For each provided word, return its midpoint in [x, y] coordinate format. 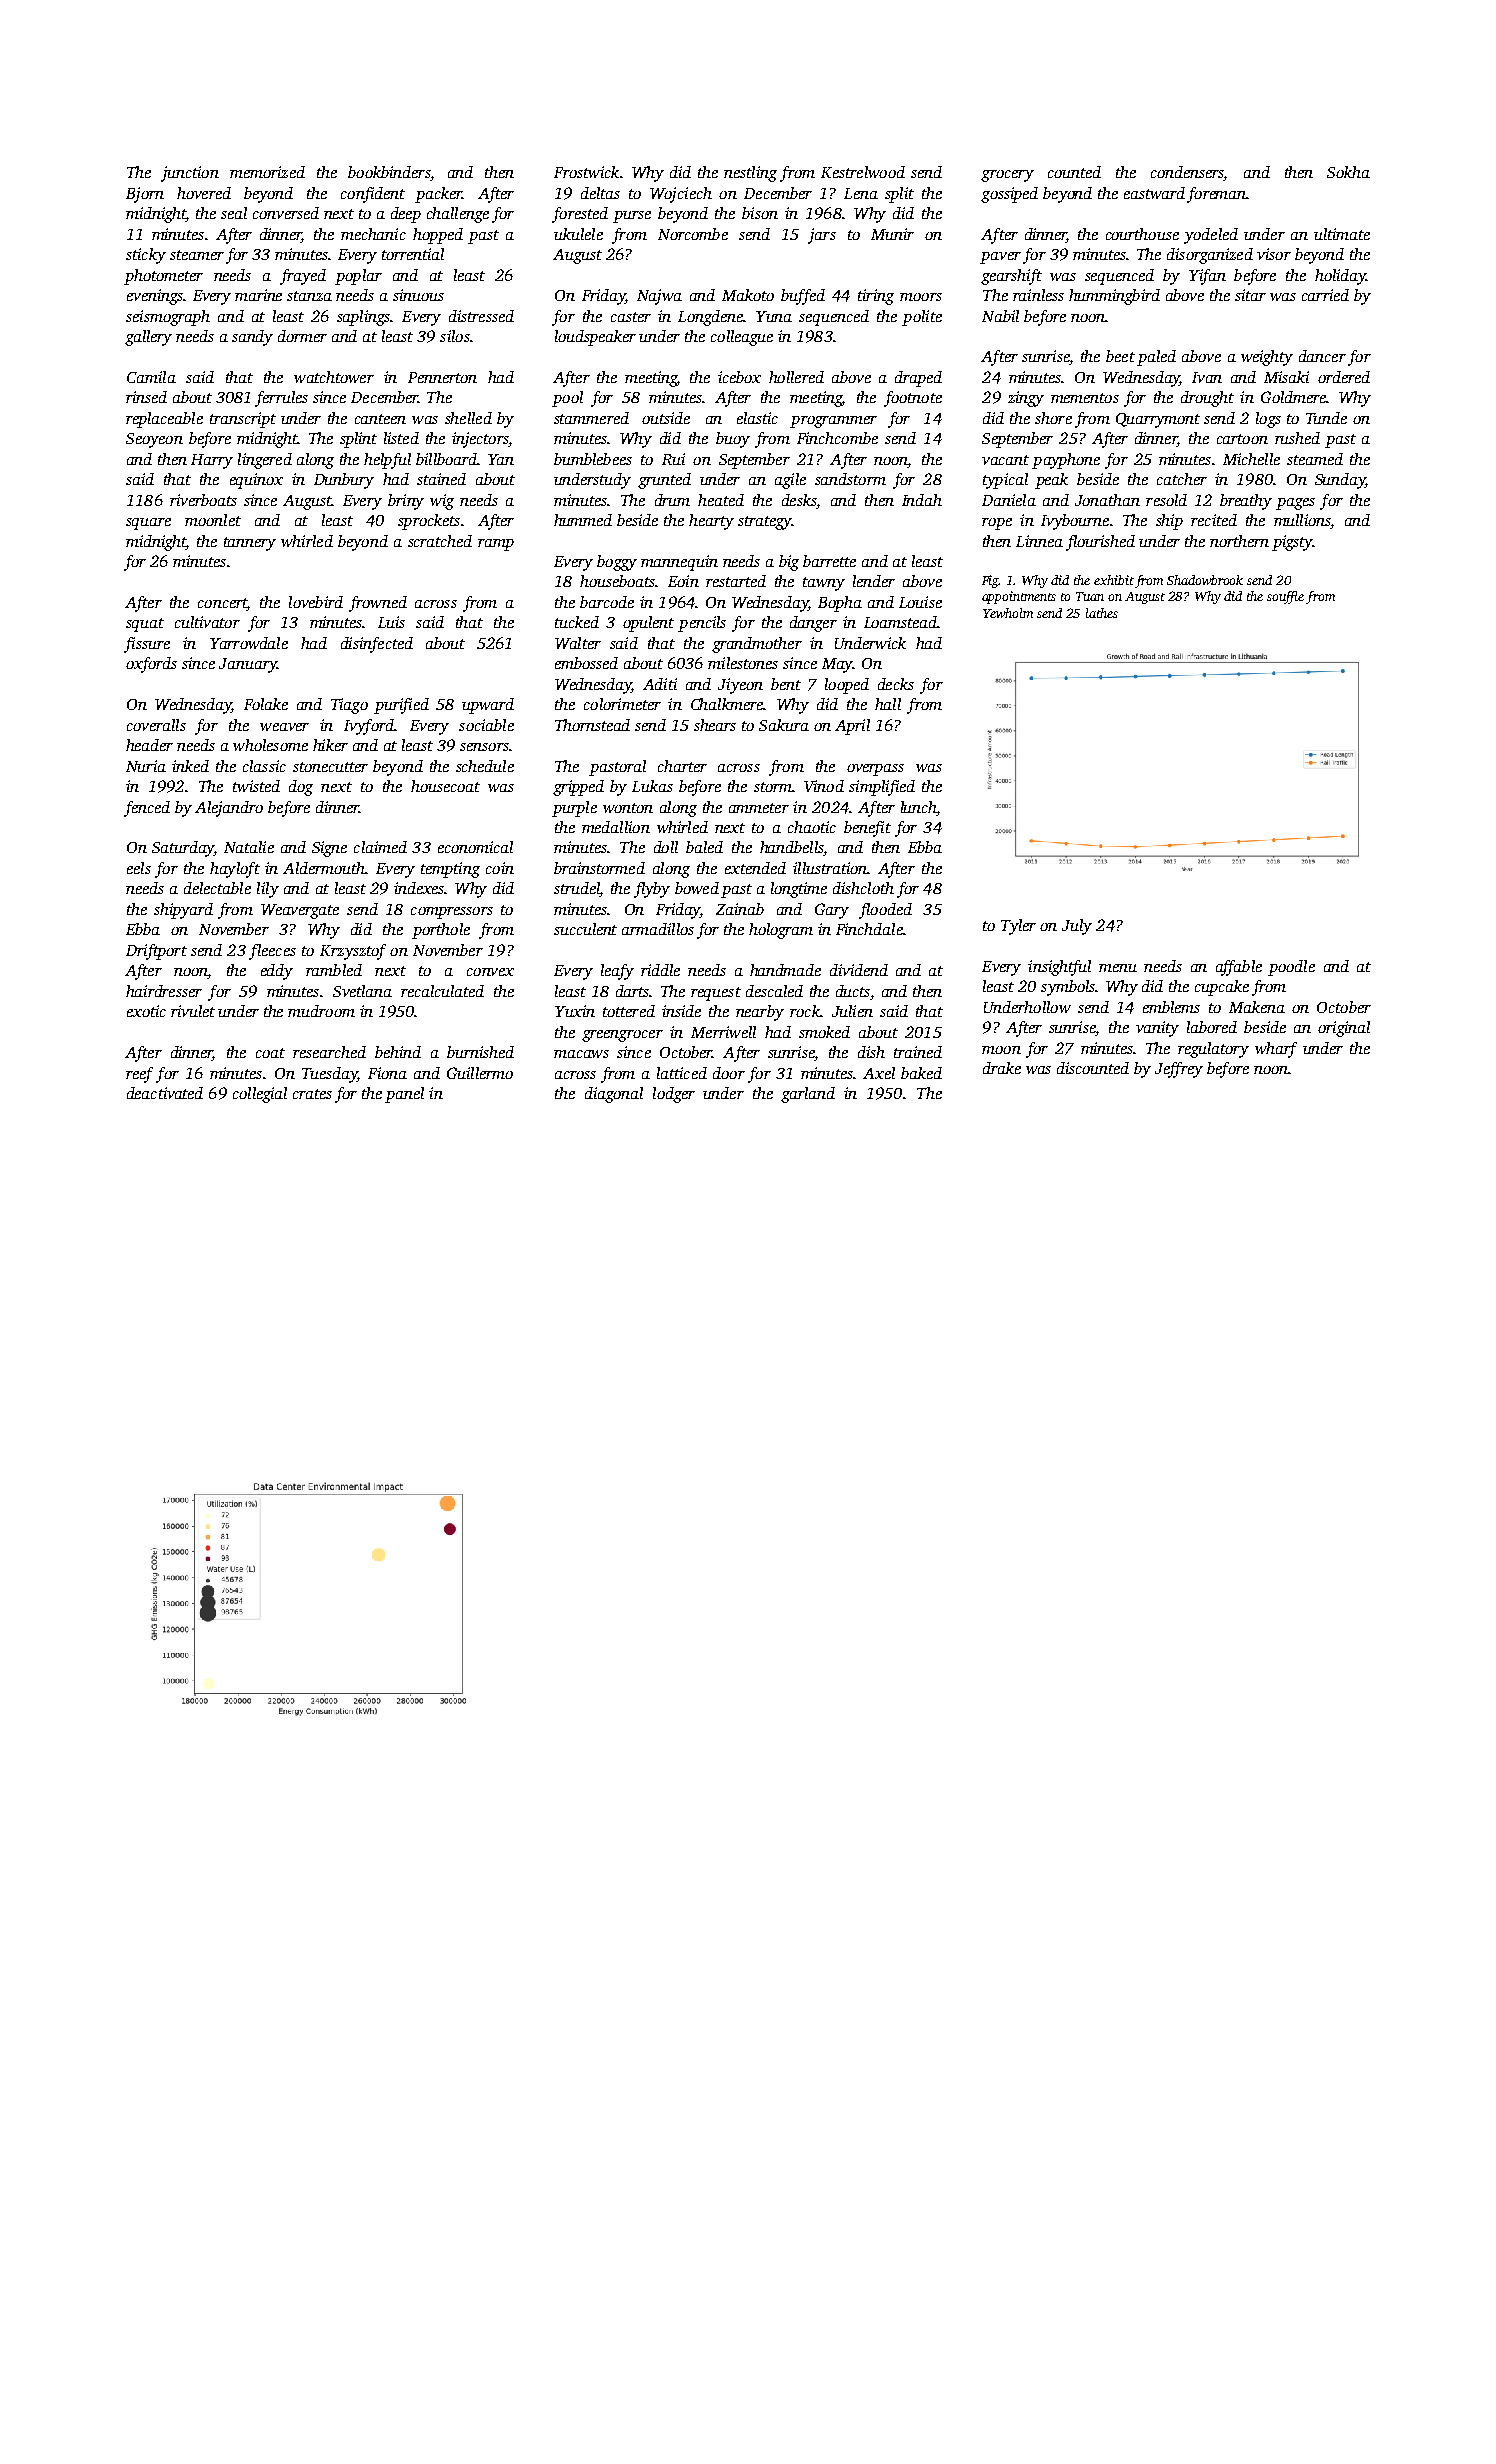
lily [268, 890]
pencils [702, 624]
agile [790, 481]
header [149, 745]
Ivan [1207, 377]
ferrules [281, 399]
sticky [146, 256]
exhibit [1114, 580]
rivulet [193, 1011]
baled [704, 847]
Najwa [659, 297]
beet [1120, 356]
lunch [919, 807]
